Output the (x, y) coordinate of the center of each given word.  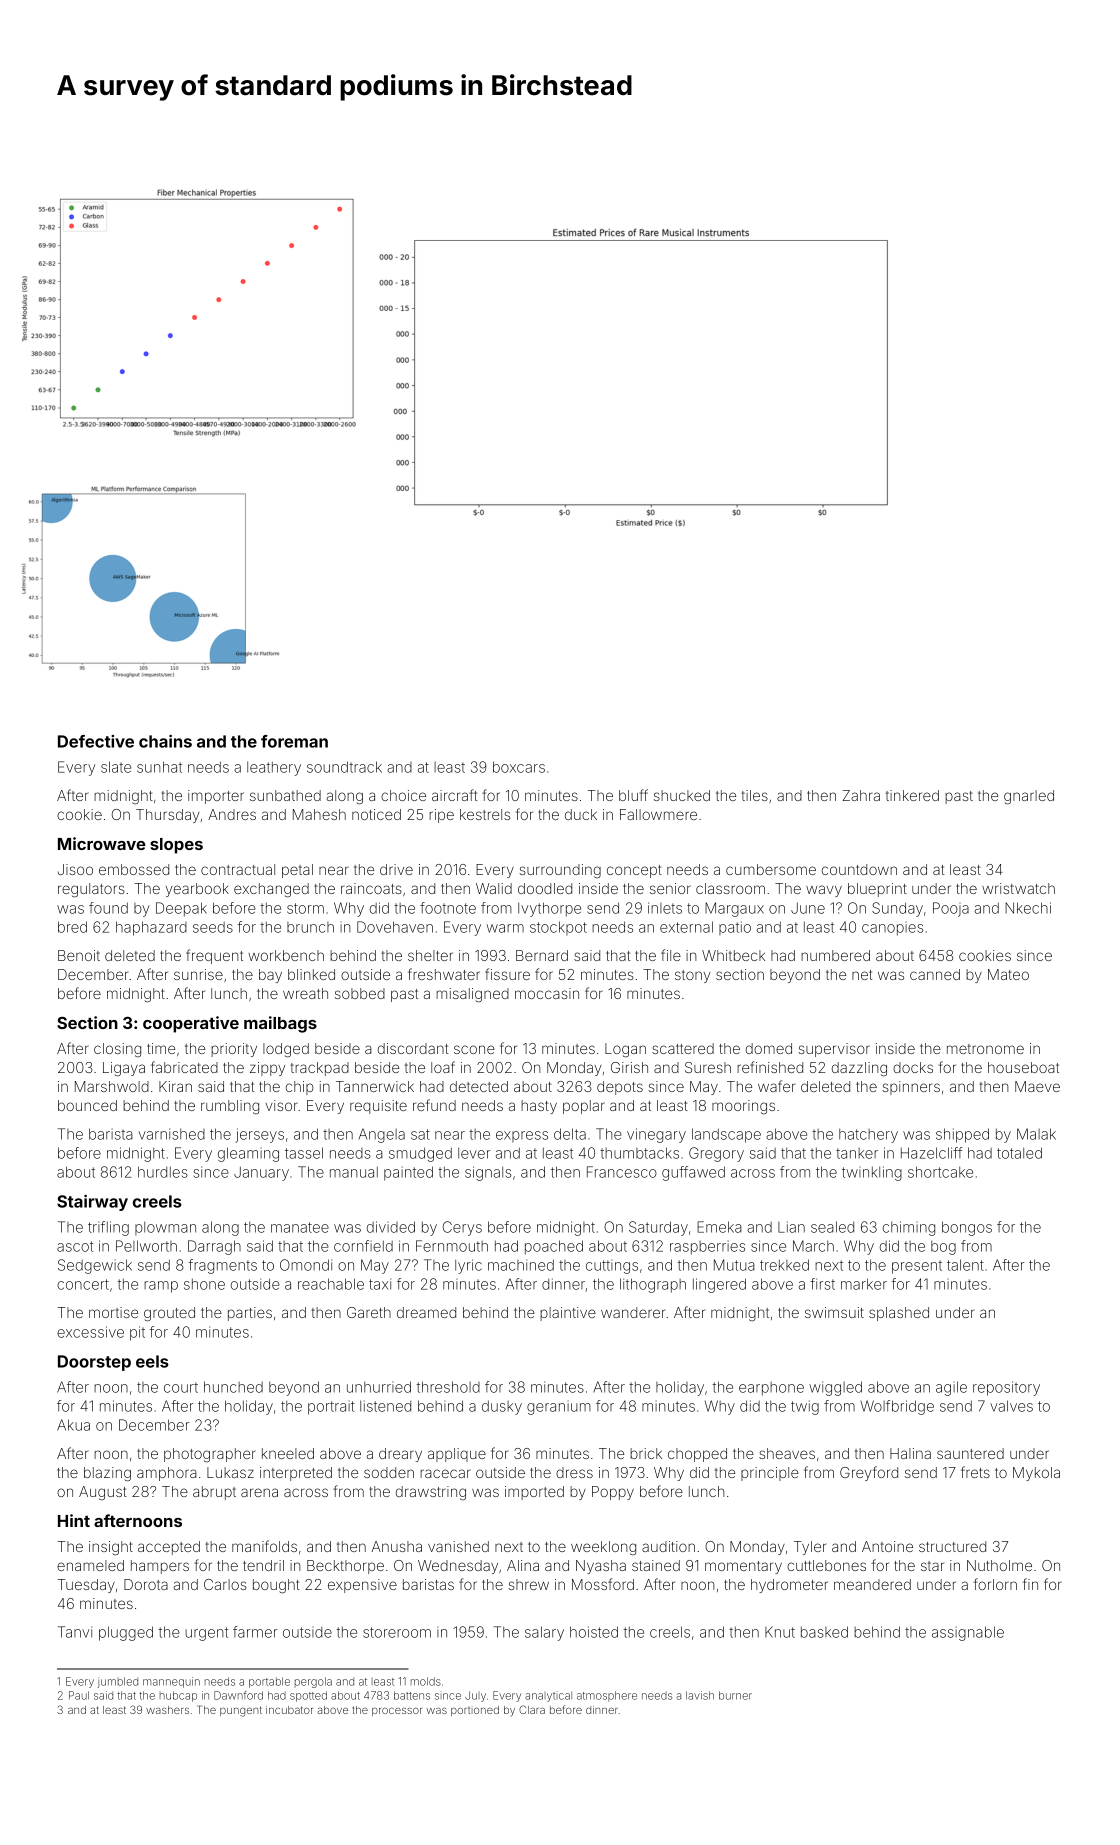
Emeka (719, 1227)
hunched (233, 1387)
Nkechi (1028, 908)
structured (952, 1546)
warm (505, 928)
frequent (214, 956)
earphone (771, 1389)
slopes (176, 846)
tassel (304, 1153)
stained (656, 1565)
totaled (1019, 1153)
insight (111, 1548)
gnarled (1029, 797)
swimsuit (834, 1312)
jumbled (117, 1682)
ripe (441, 816)
